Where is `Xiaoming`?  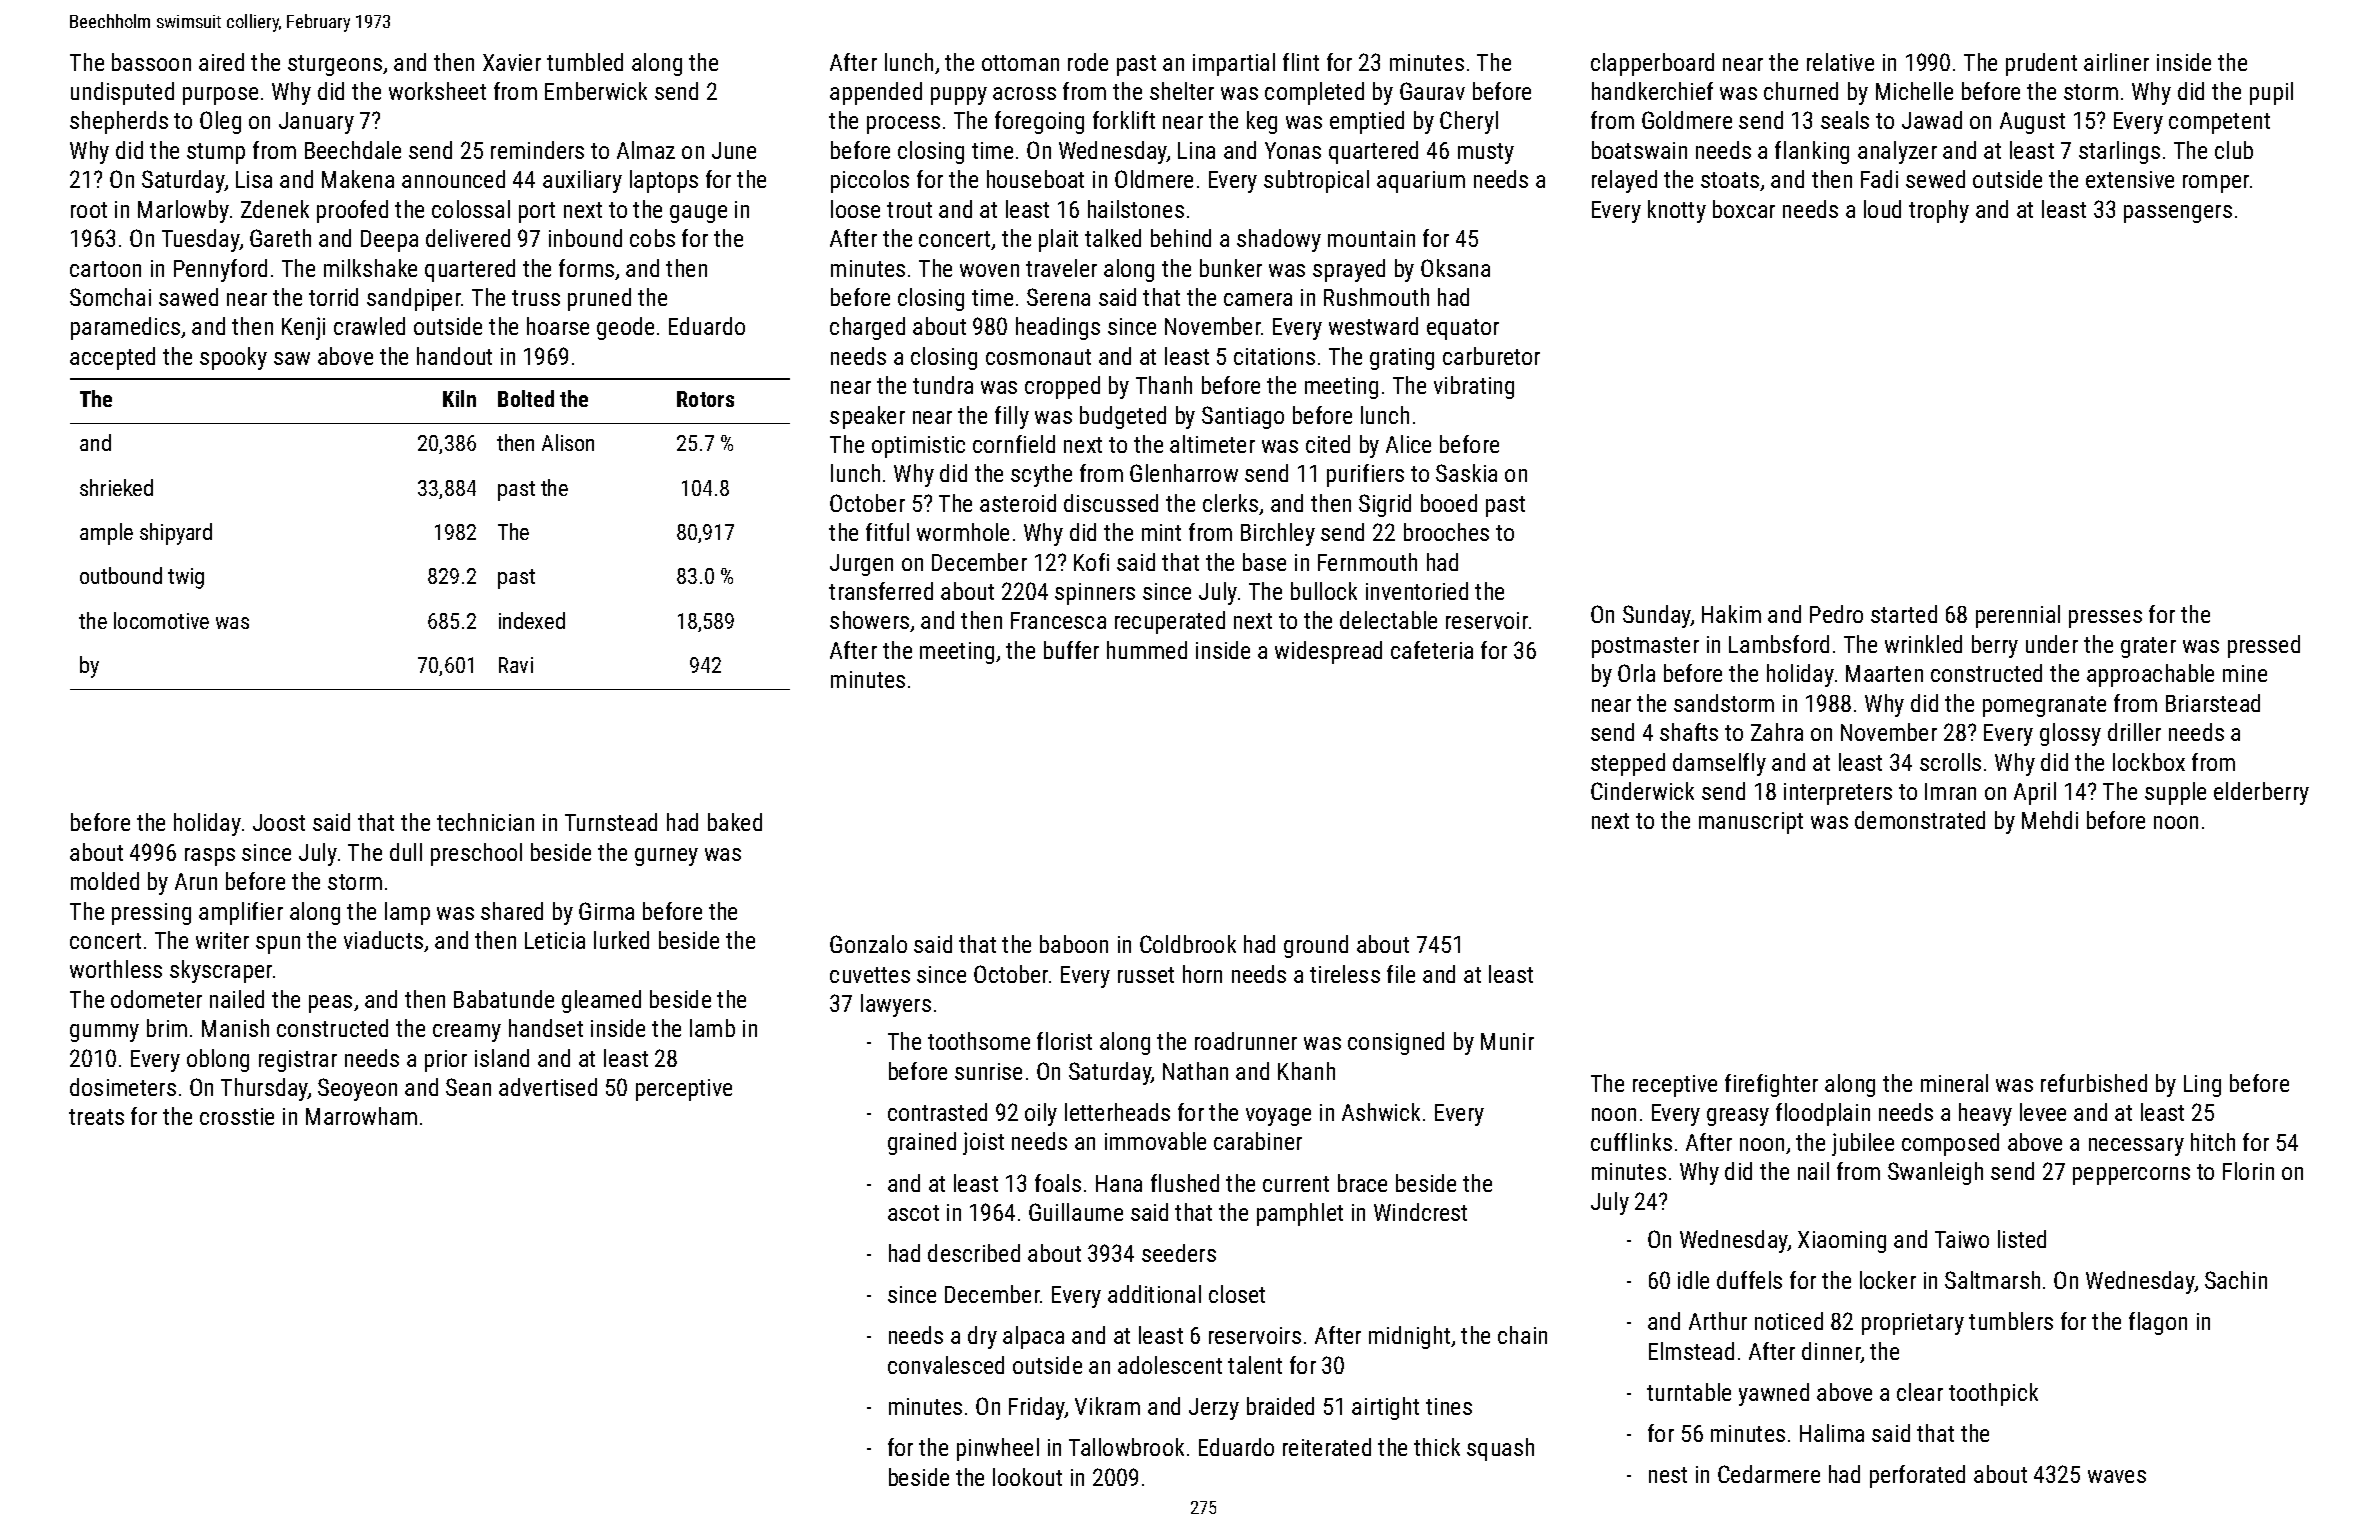 Xiaoming is located at coordinates (1842, 1242).
